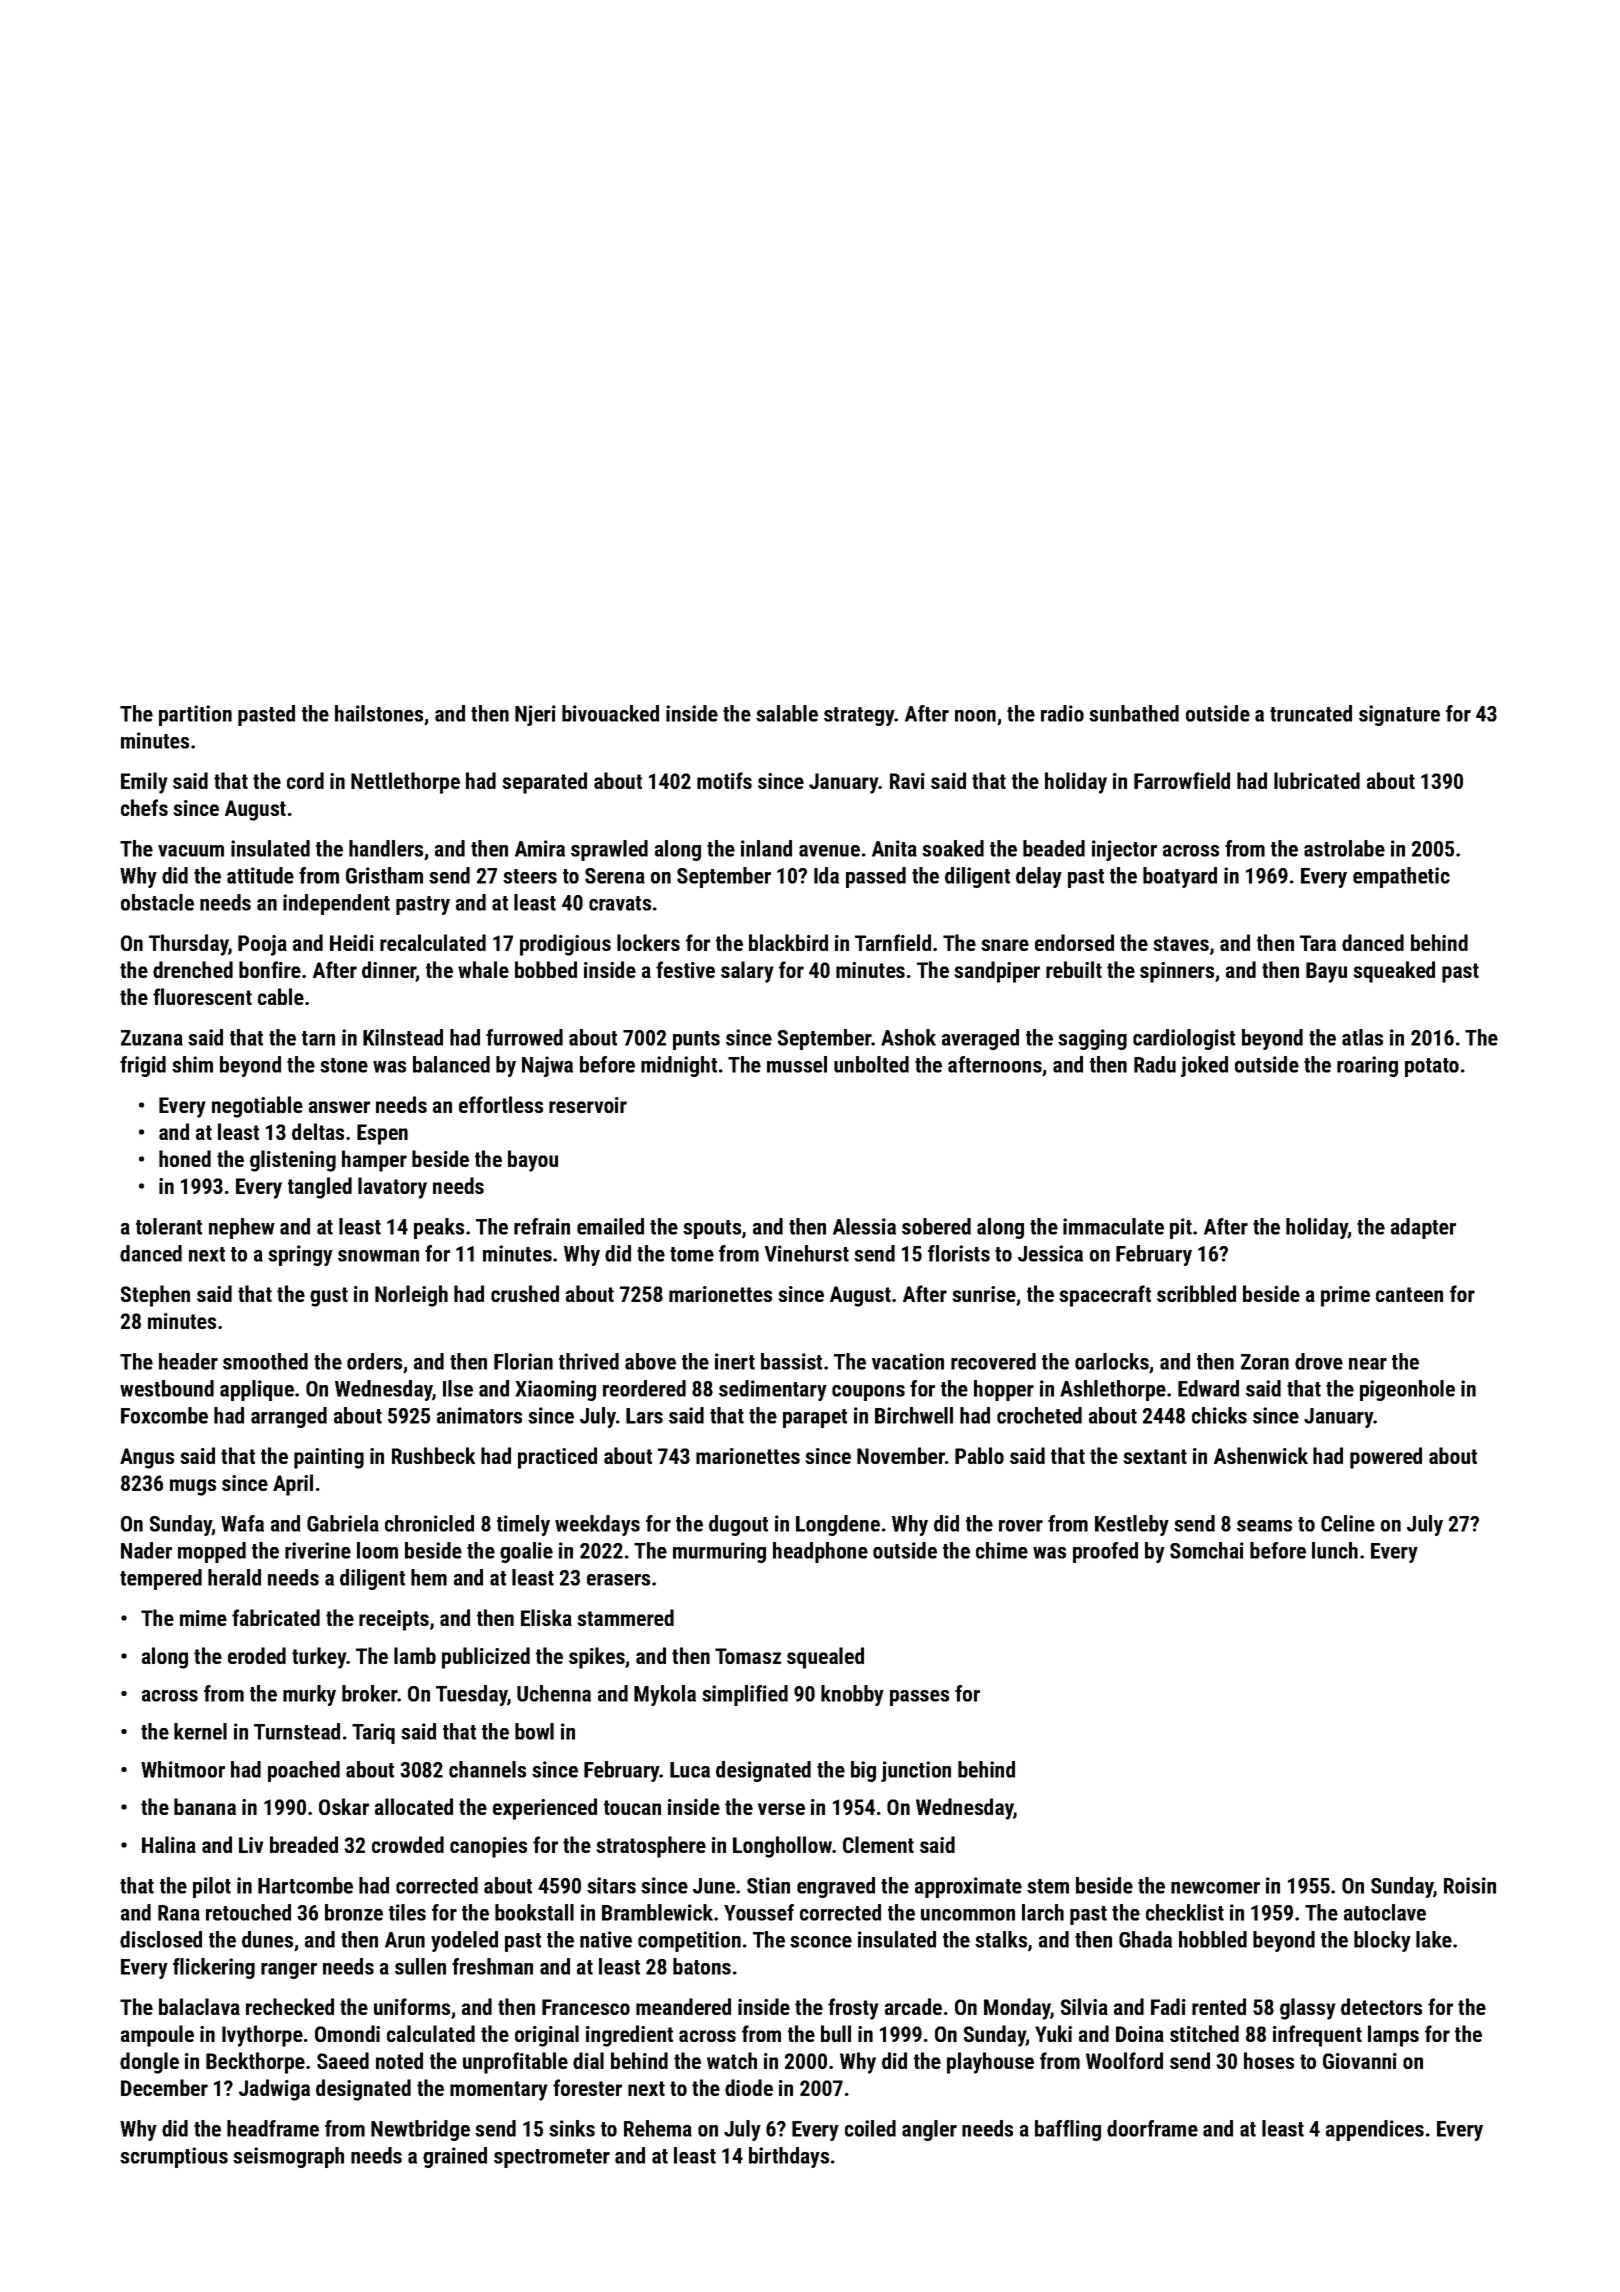 This document has width=1620, height=2292. Describe the element at coordinates (1399, 715) in the document. I see `signature` at that location.
